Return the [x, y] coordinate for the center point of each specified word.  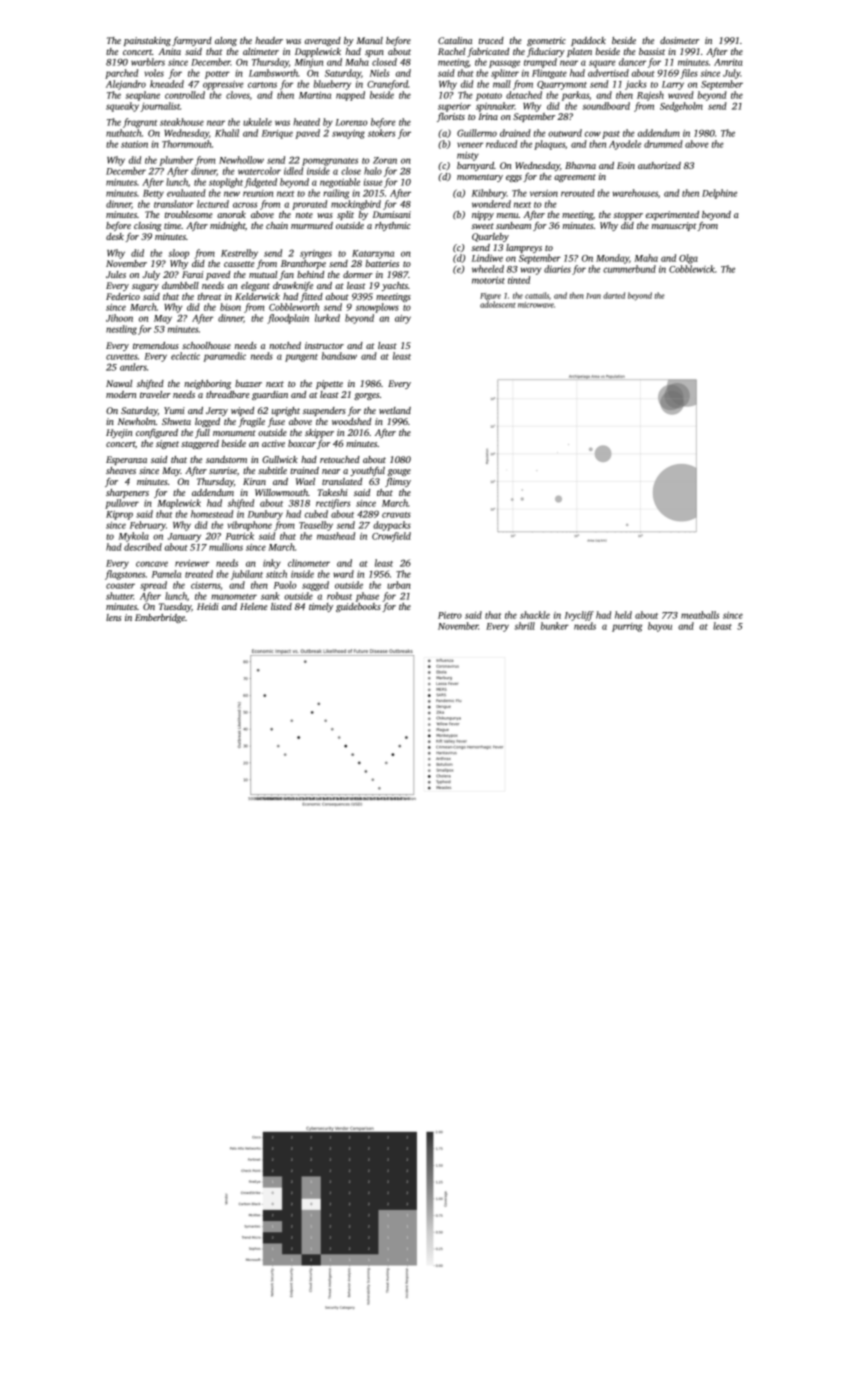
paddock [588, 41]
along [226, 41]
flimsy [398, 482]
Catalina [455, 40]
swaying [348, 134]
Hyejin [119, 433]
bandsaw [339, 356]
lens [113, 617]
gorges [366, 396]
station [134, 144]
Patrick [240, 536]
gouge [399, 472]
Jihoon [119, 318]
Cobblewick [692, 269]
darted [614, 295]
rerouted [578, 193]
